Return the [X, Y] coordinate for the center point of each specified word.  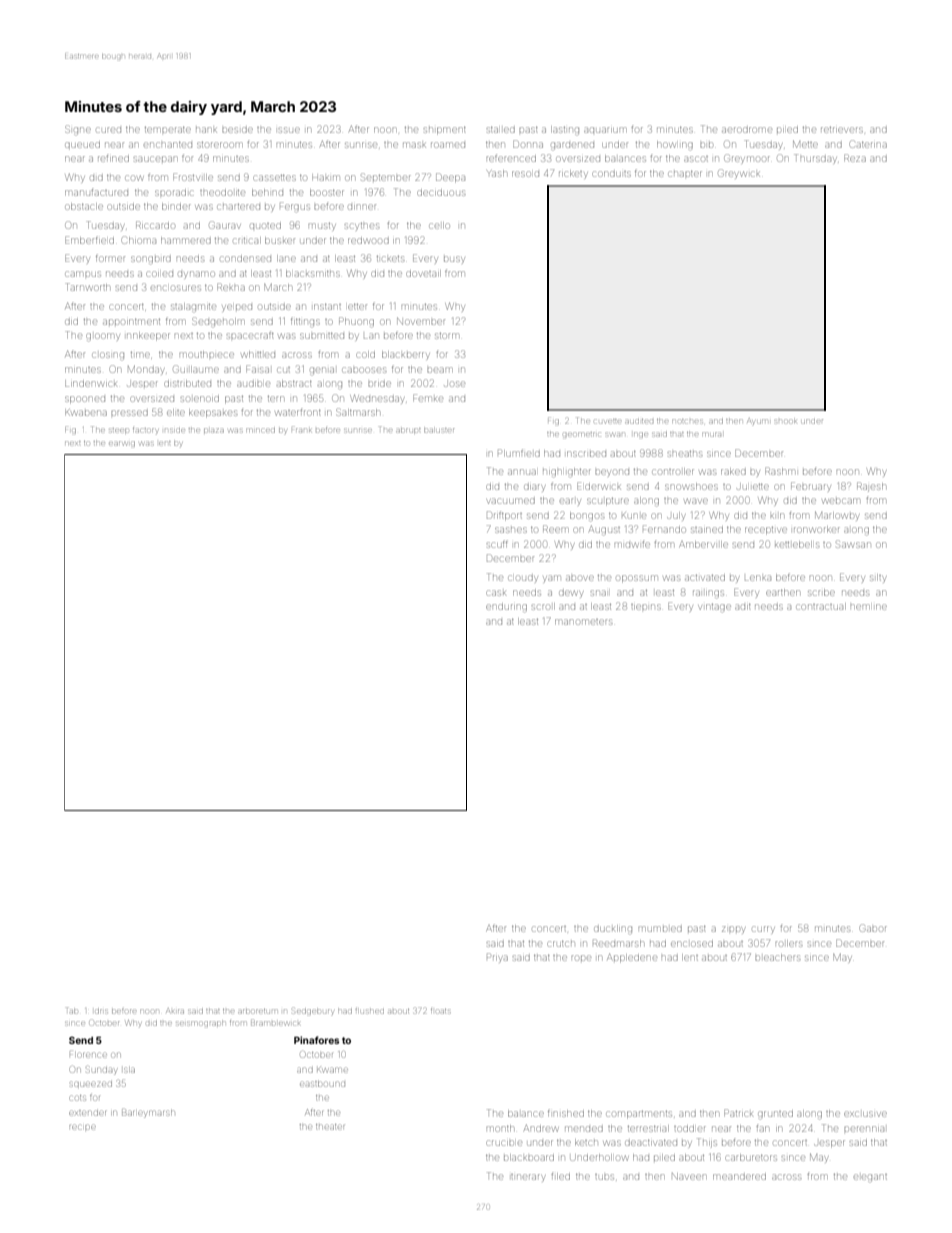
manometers [583, 622]
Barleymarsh [148, 1113]
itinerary [527, 1178]
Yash [497, 173]
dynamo [196, 274]
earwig [122, 443]
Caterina [868, 144]
